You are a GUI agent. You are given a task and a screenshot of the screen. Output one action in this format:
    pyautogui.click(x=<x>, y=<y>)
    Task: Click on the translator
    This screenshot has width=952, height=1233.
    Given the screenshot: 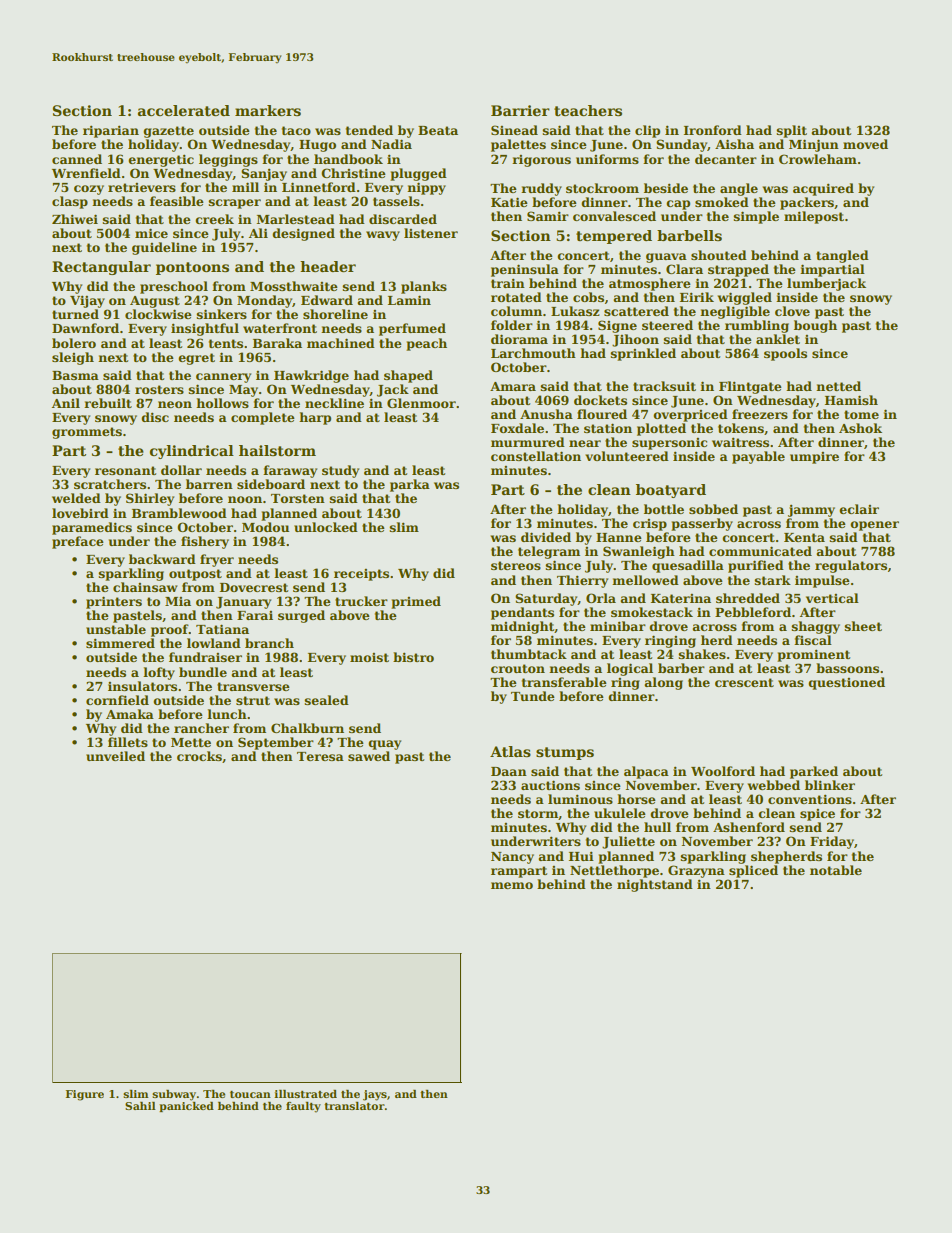 What is the action you would take?
    pyautogui.click(x=354, y=1106)
